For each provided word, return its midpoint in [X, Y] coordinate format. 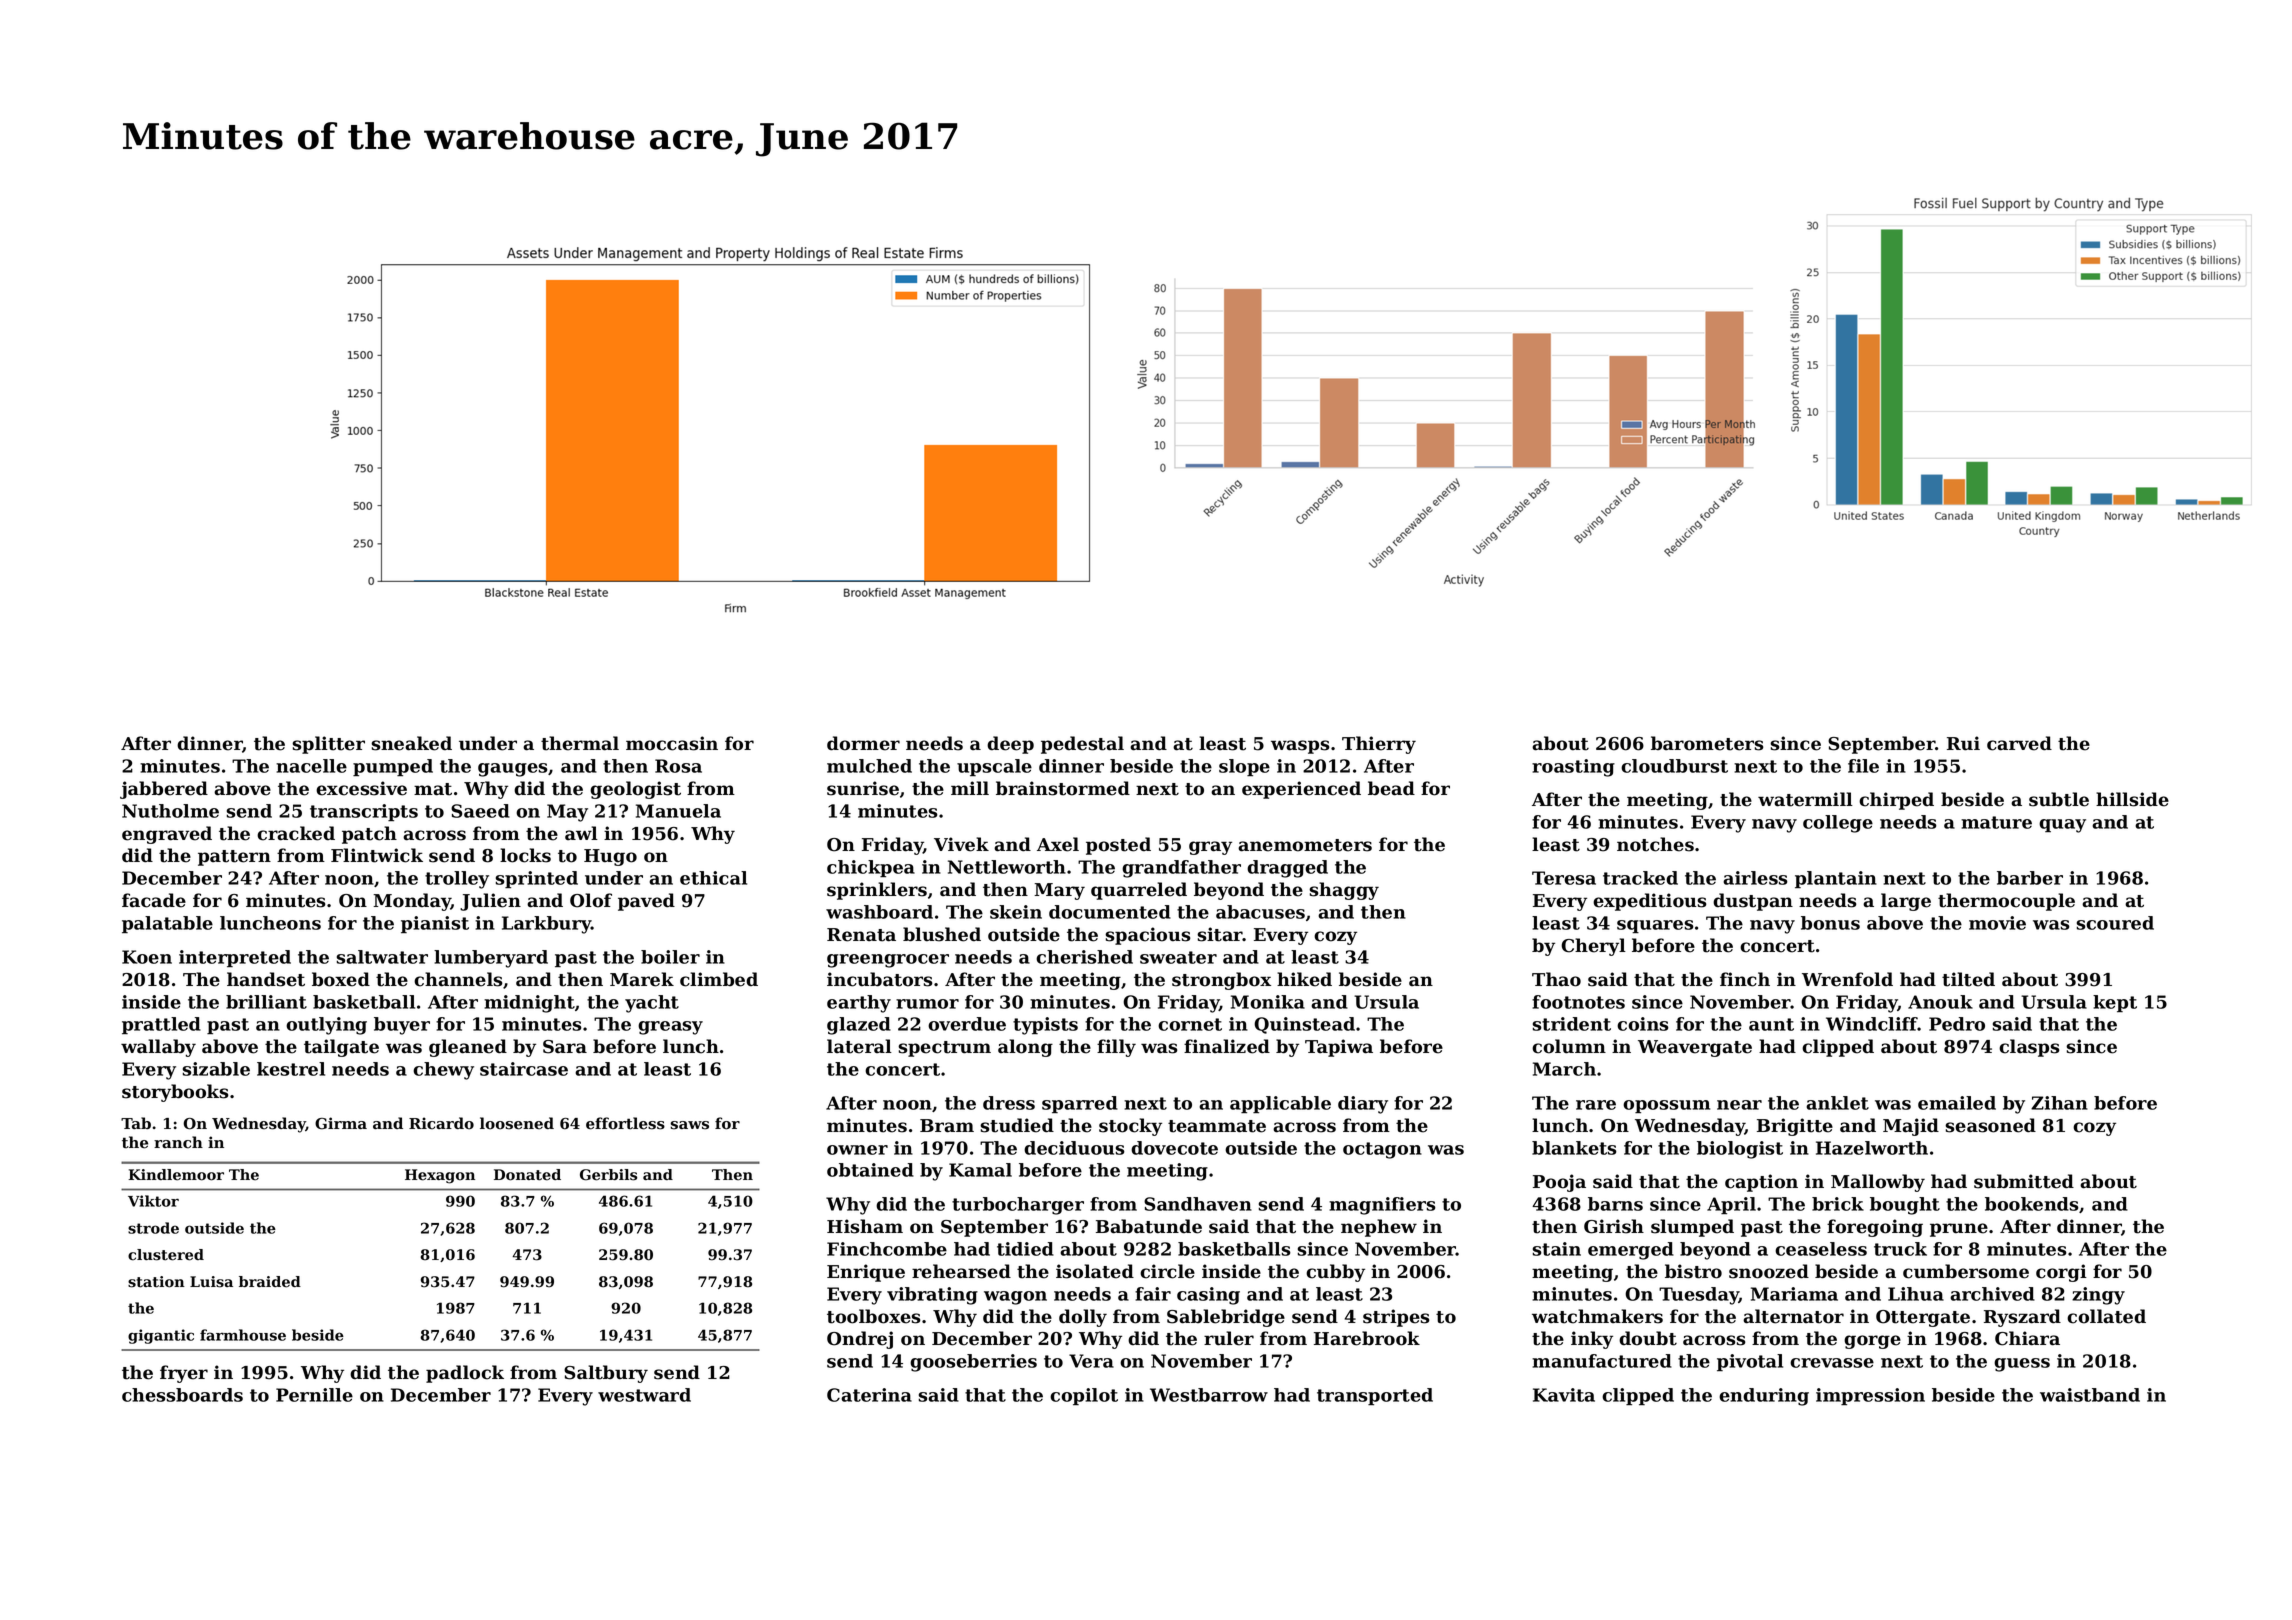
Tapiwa [1339, 1048]
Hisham [865, 1226]
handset [266, 979]
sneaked [411, 743]
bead [1391, 788]
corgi [2061, 1273]
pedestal [1082, 745]
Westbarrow [1209, 1395]
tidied [1025, 1249]
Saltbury [606, 1374]
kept [2115, 1003]
